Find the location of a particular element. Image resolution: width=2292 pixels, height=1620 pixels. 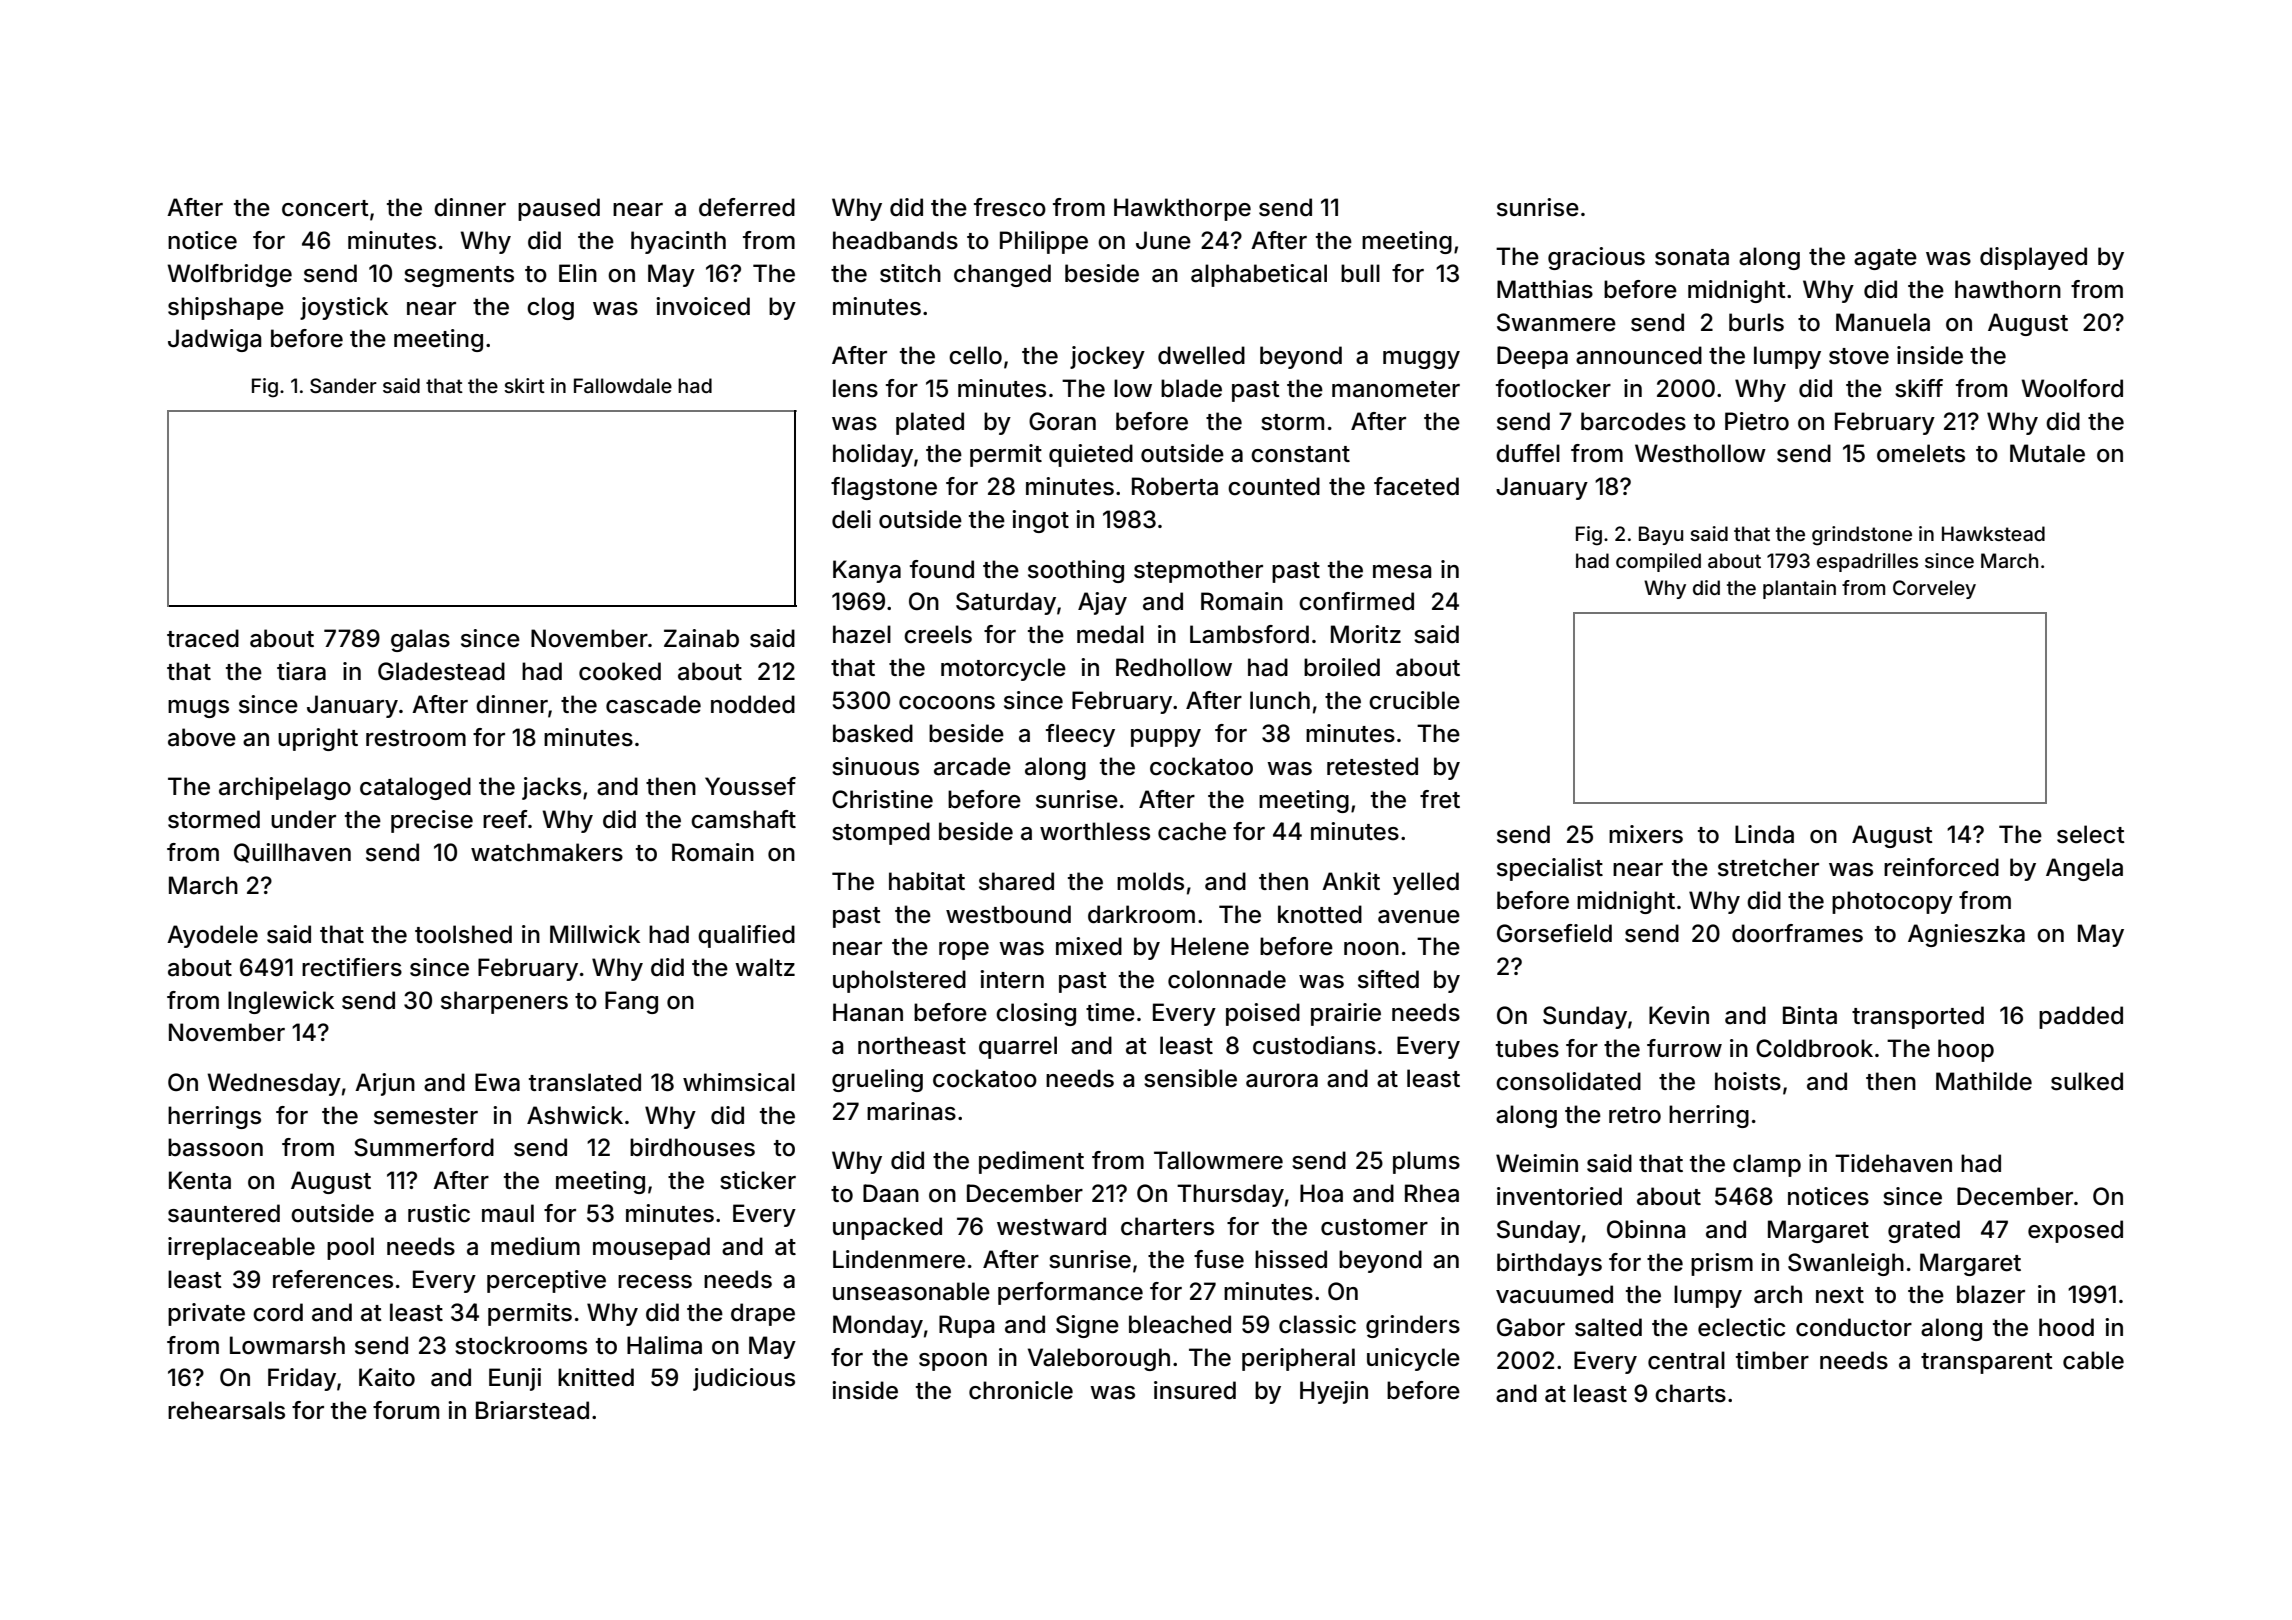

charts is located at coordinates (1690, 1393).
